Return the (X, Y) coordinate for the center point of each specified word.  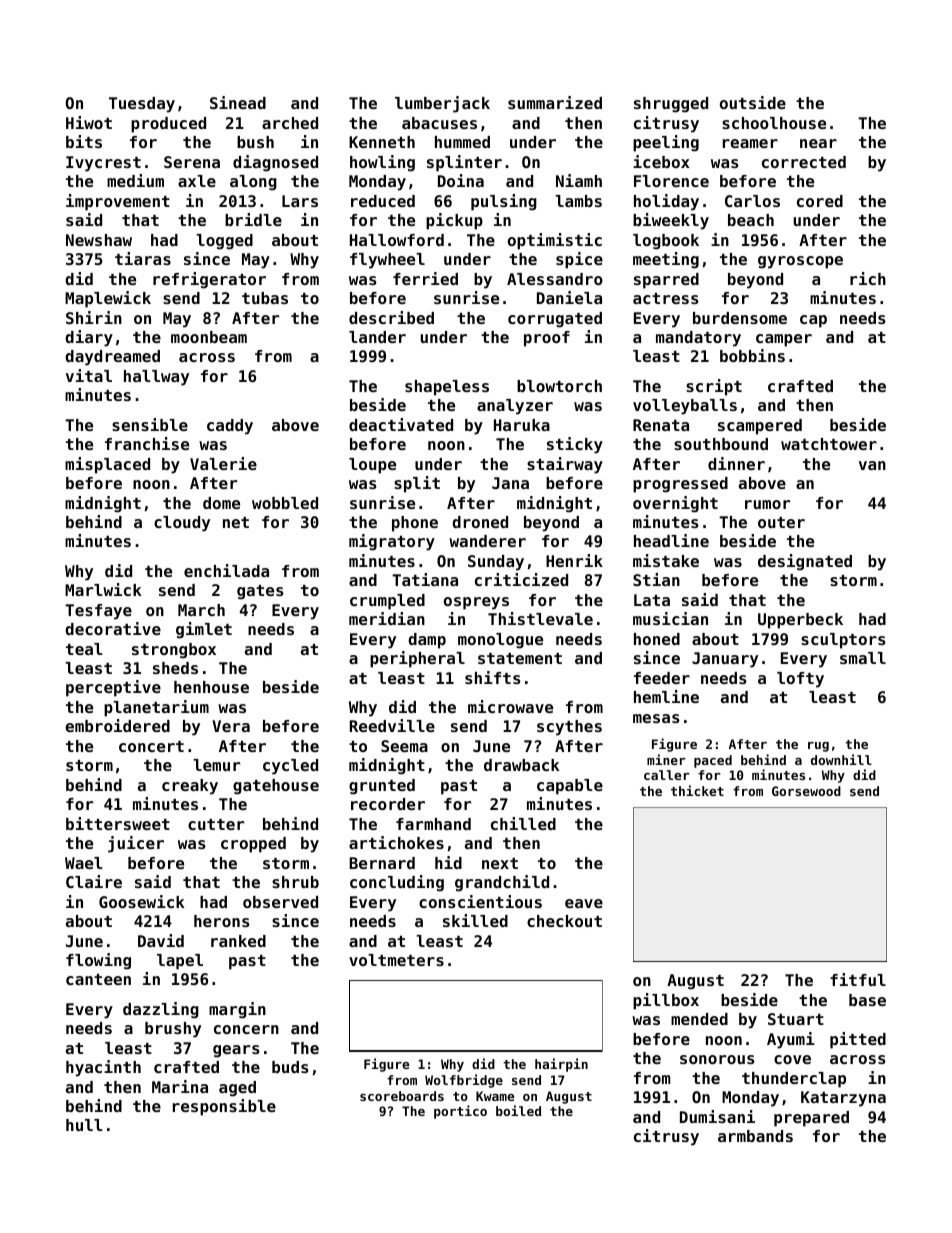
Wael (84, 863)
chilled (523, 823)
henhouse (211, 687)
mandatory (698, 339)
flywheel (387, 261)
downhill (841, 759)
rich (868, 278)
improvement (118, 202)
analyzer (515, 407)
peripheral (417, 659)
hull (84, 1125)
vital (89, 375)
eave (584, 903)
